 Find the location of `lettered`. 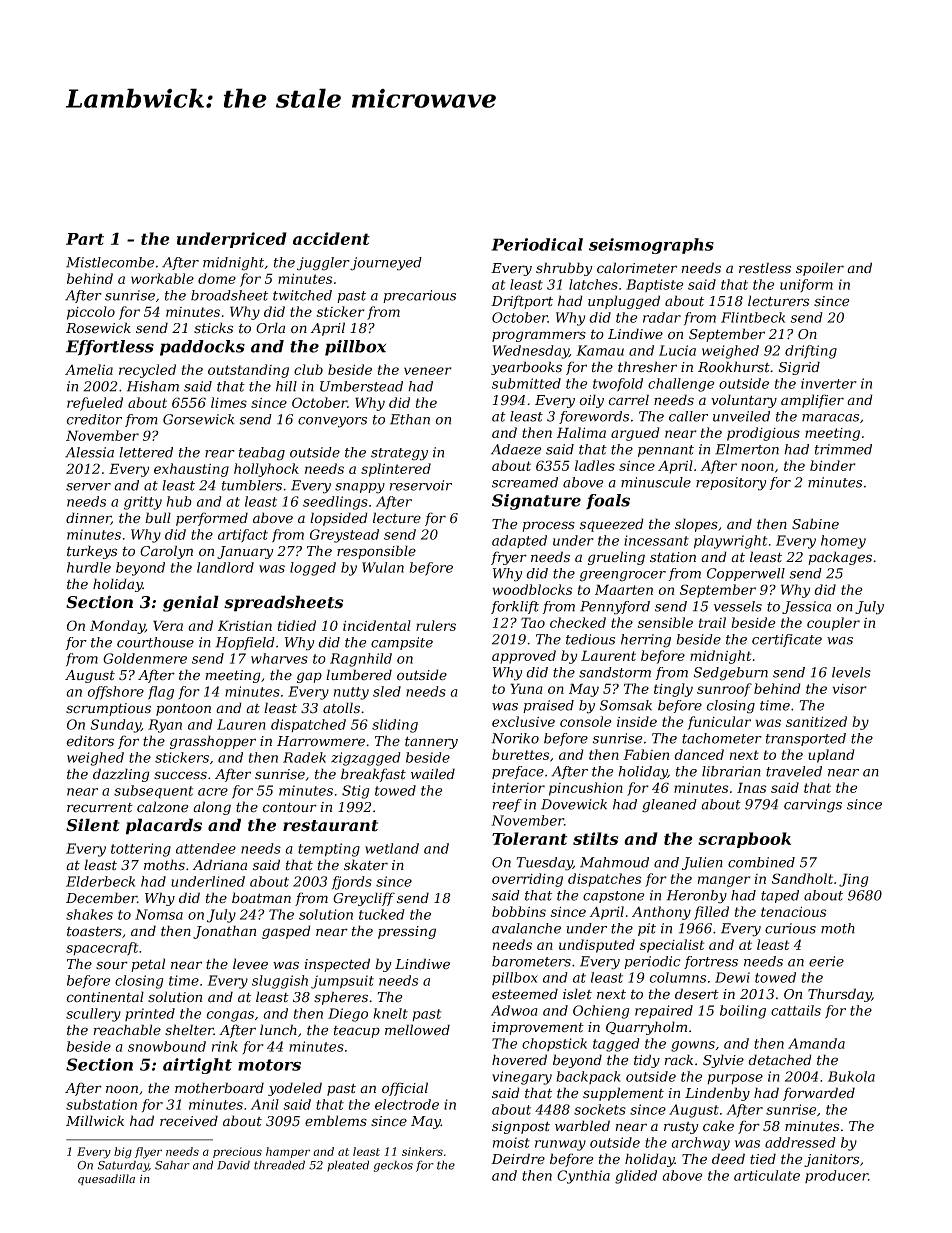

lettered is located at coordinates (146, 452).
